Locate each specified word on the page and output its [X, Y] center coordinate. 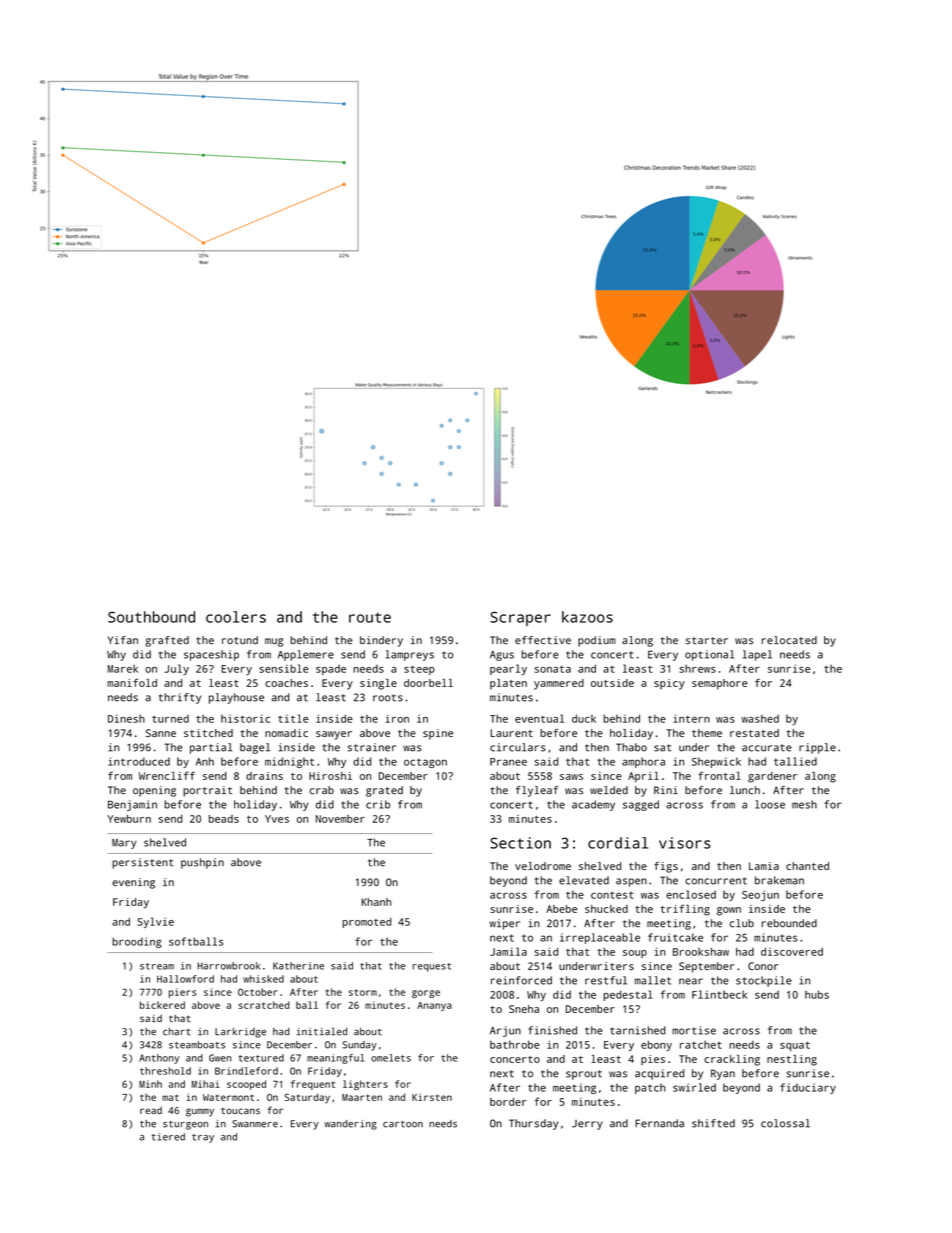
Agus [502, 656]
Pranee [508, 762]
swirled [694, 1087]
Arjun [505, 1031]
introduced [139, 761]
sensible [284, 668]
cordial [618, 843]
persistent [142, 863]
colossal [785, 1123]
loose [770, 804]
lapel [757, 655]
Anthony [159, 1059]
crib [378, 804]
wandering [350, 1125]
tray [203, 1138]
